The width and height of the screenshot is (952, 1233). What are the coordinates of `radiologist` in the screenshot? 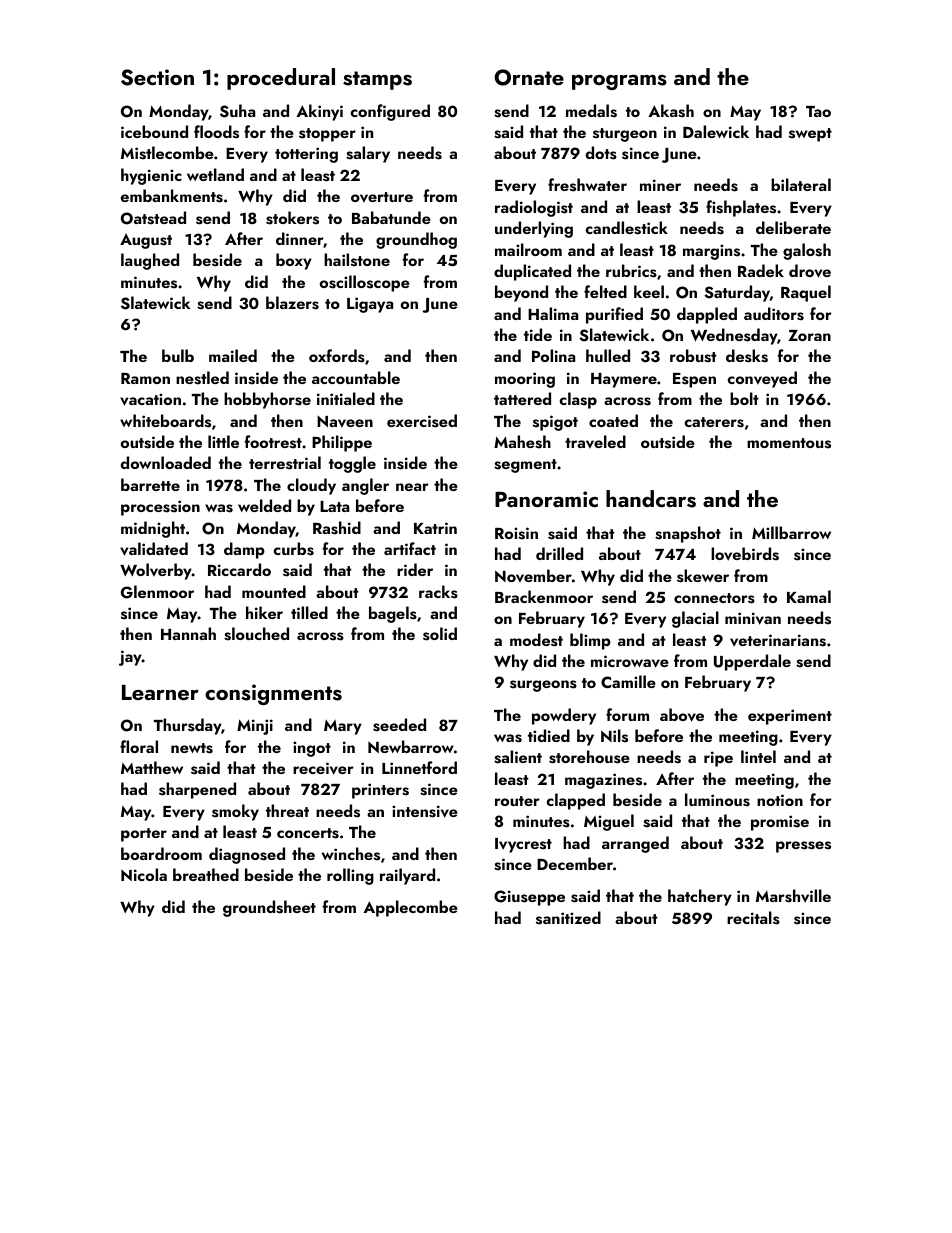 It's located at (534, 208).
